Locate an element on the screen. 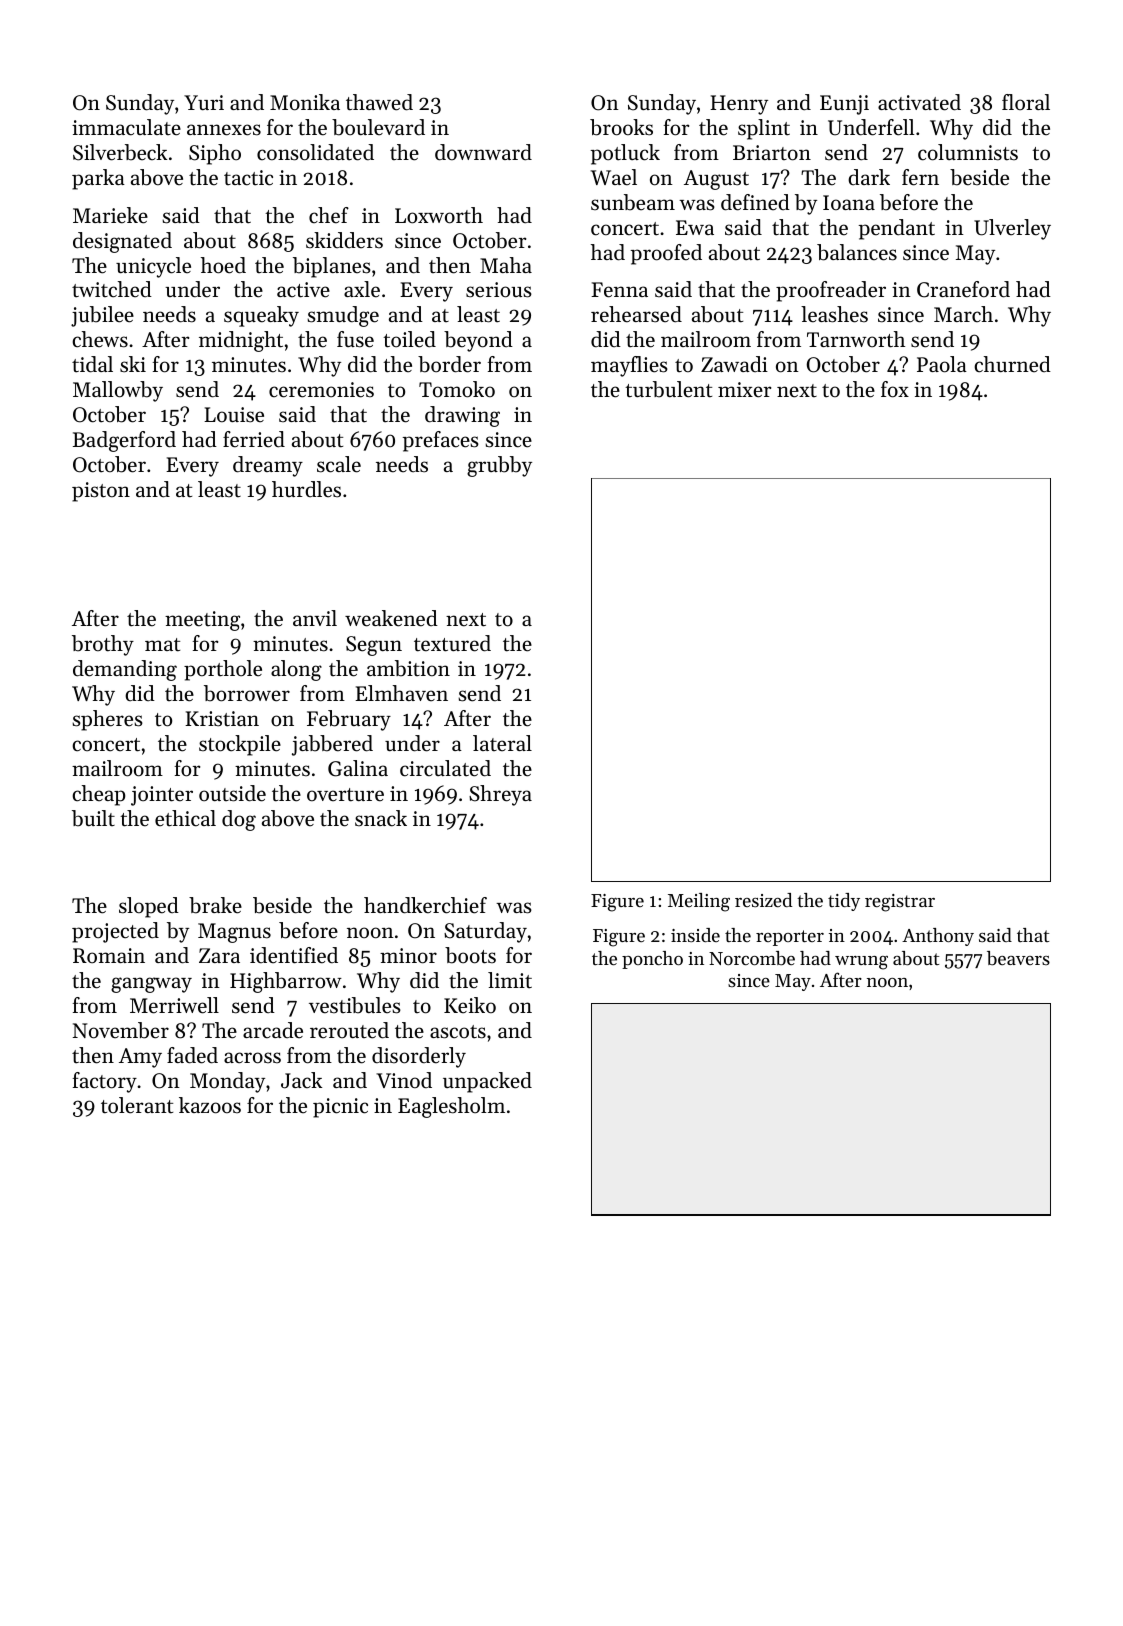 This screenshot has height=1626, width=1123. jointer is located at coordinates (162, 796).
